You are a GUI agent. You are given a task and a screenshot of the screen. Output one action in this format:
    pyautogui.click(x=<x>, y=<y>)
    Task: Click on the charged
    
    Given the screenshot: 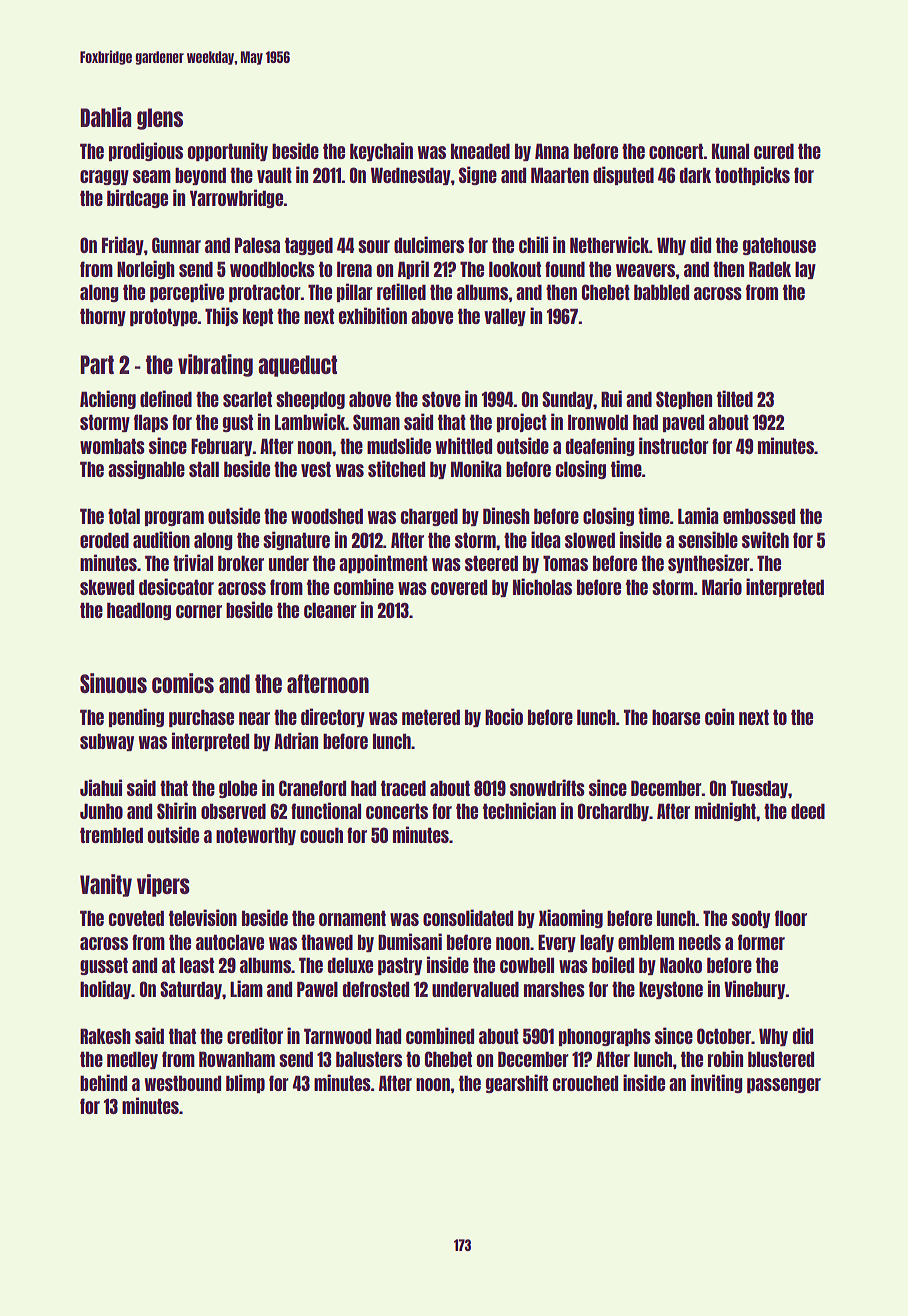 What is the action you would take?
    pyautogui.click(x=429, y=517)
